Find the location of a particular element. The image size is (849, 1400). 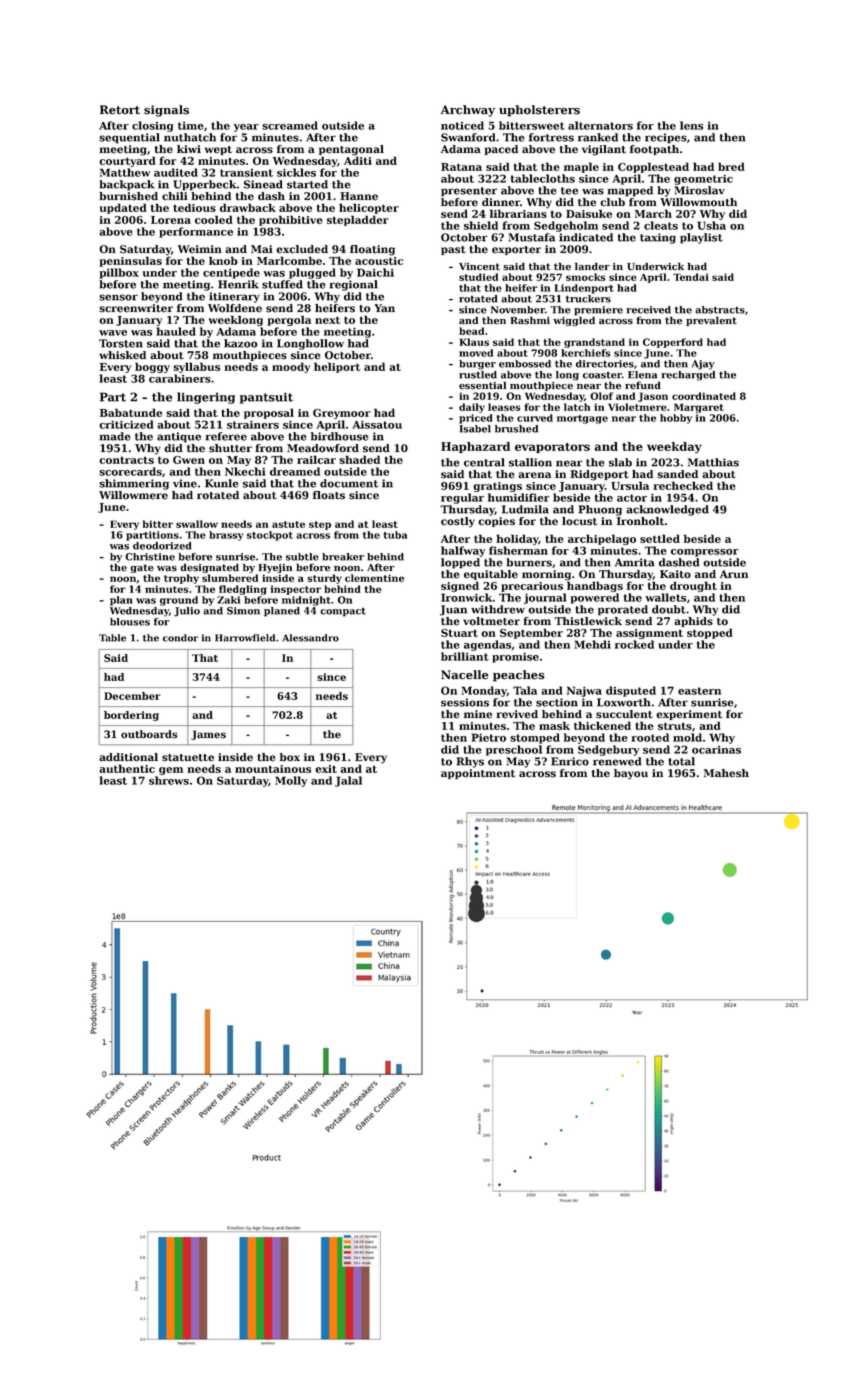

Ajay is located at coordinates (703, 365).
